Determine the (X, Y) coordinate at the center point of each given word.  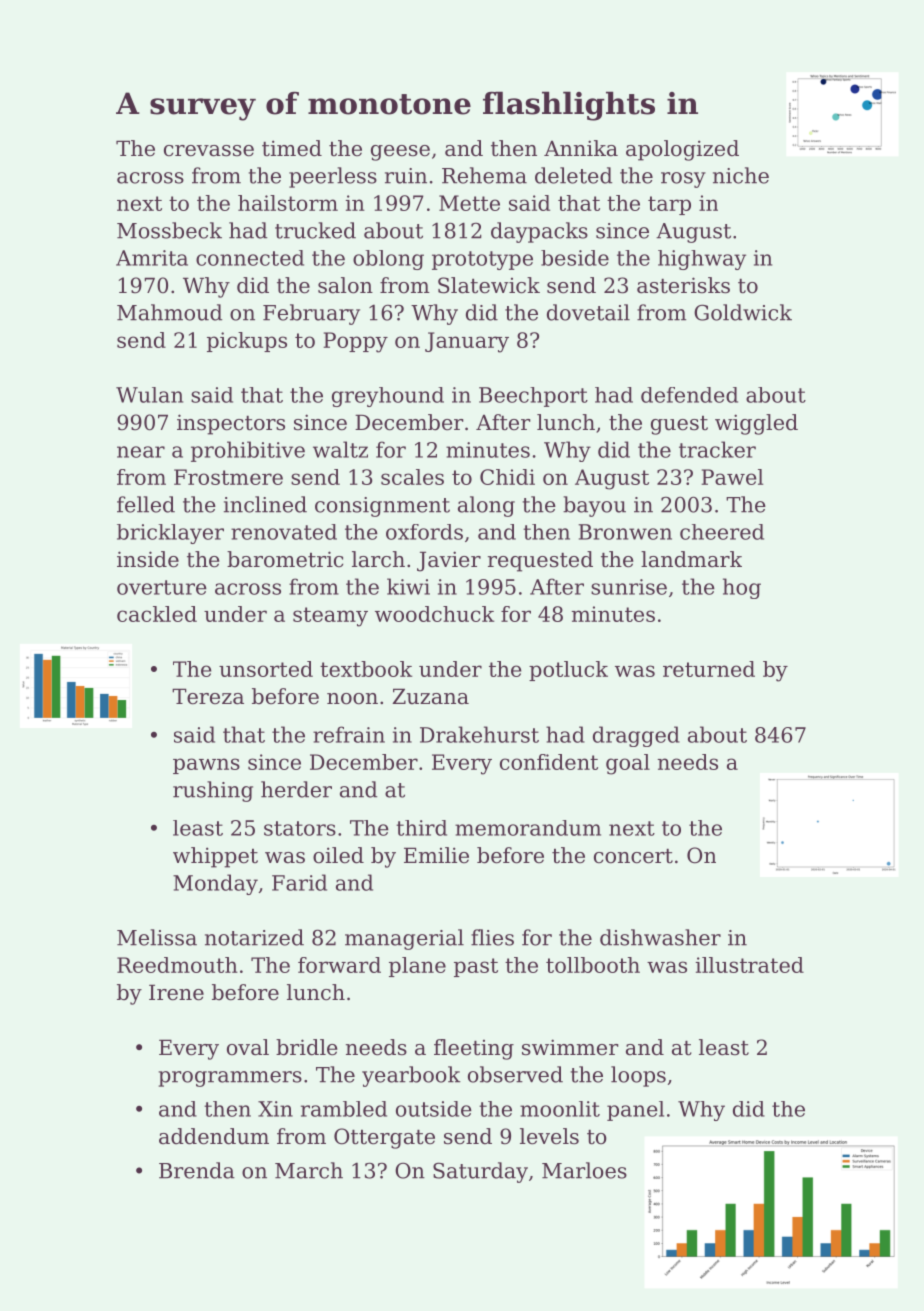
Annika (581, 148)
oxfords (424, 532)
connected (250, 258)
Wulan (149, 395)
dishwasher (660, 937)
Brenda (197, 1170)
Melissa (157, 937)
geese (400, 153)
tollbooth (593, 965)
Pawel (732, 477)
